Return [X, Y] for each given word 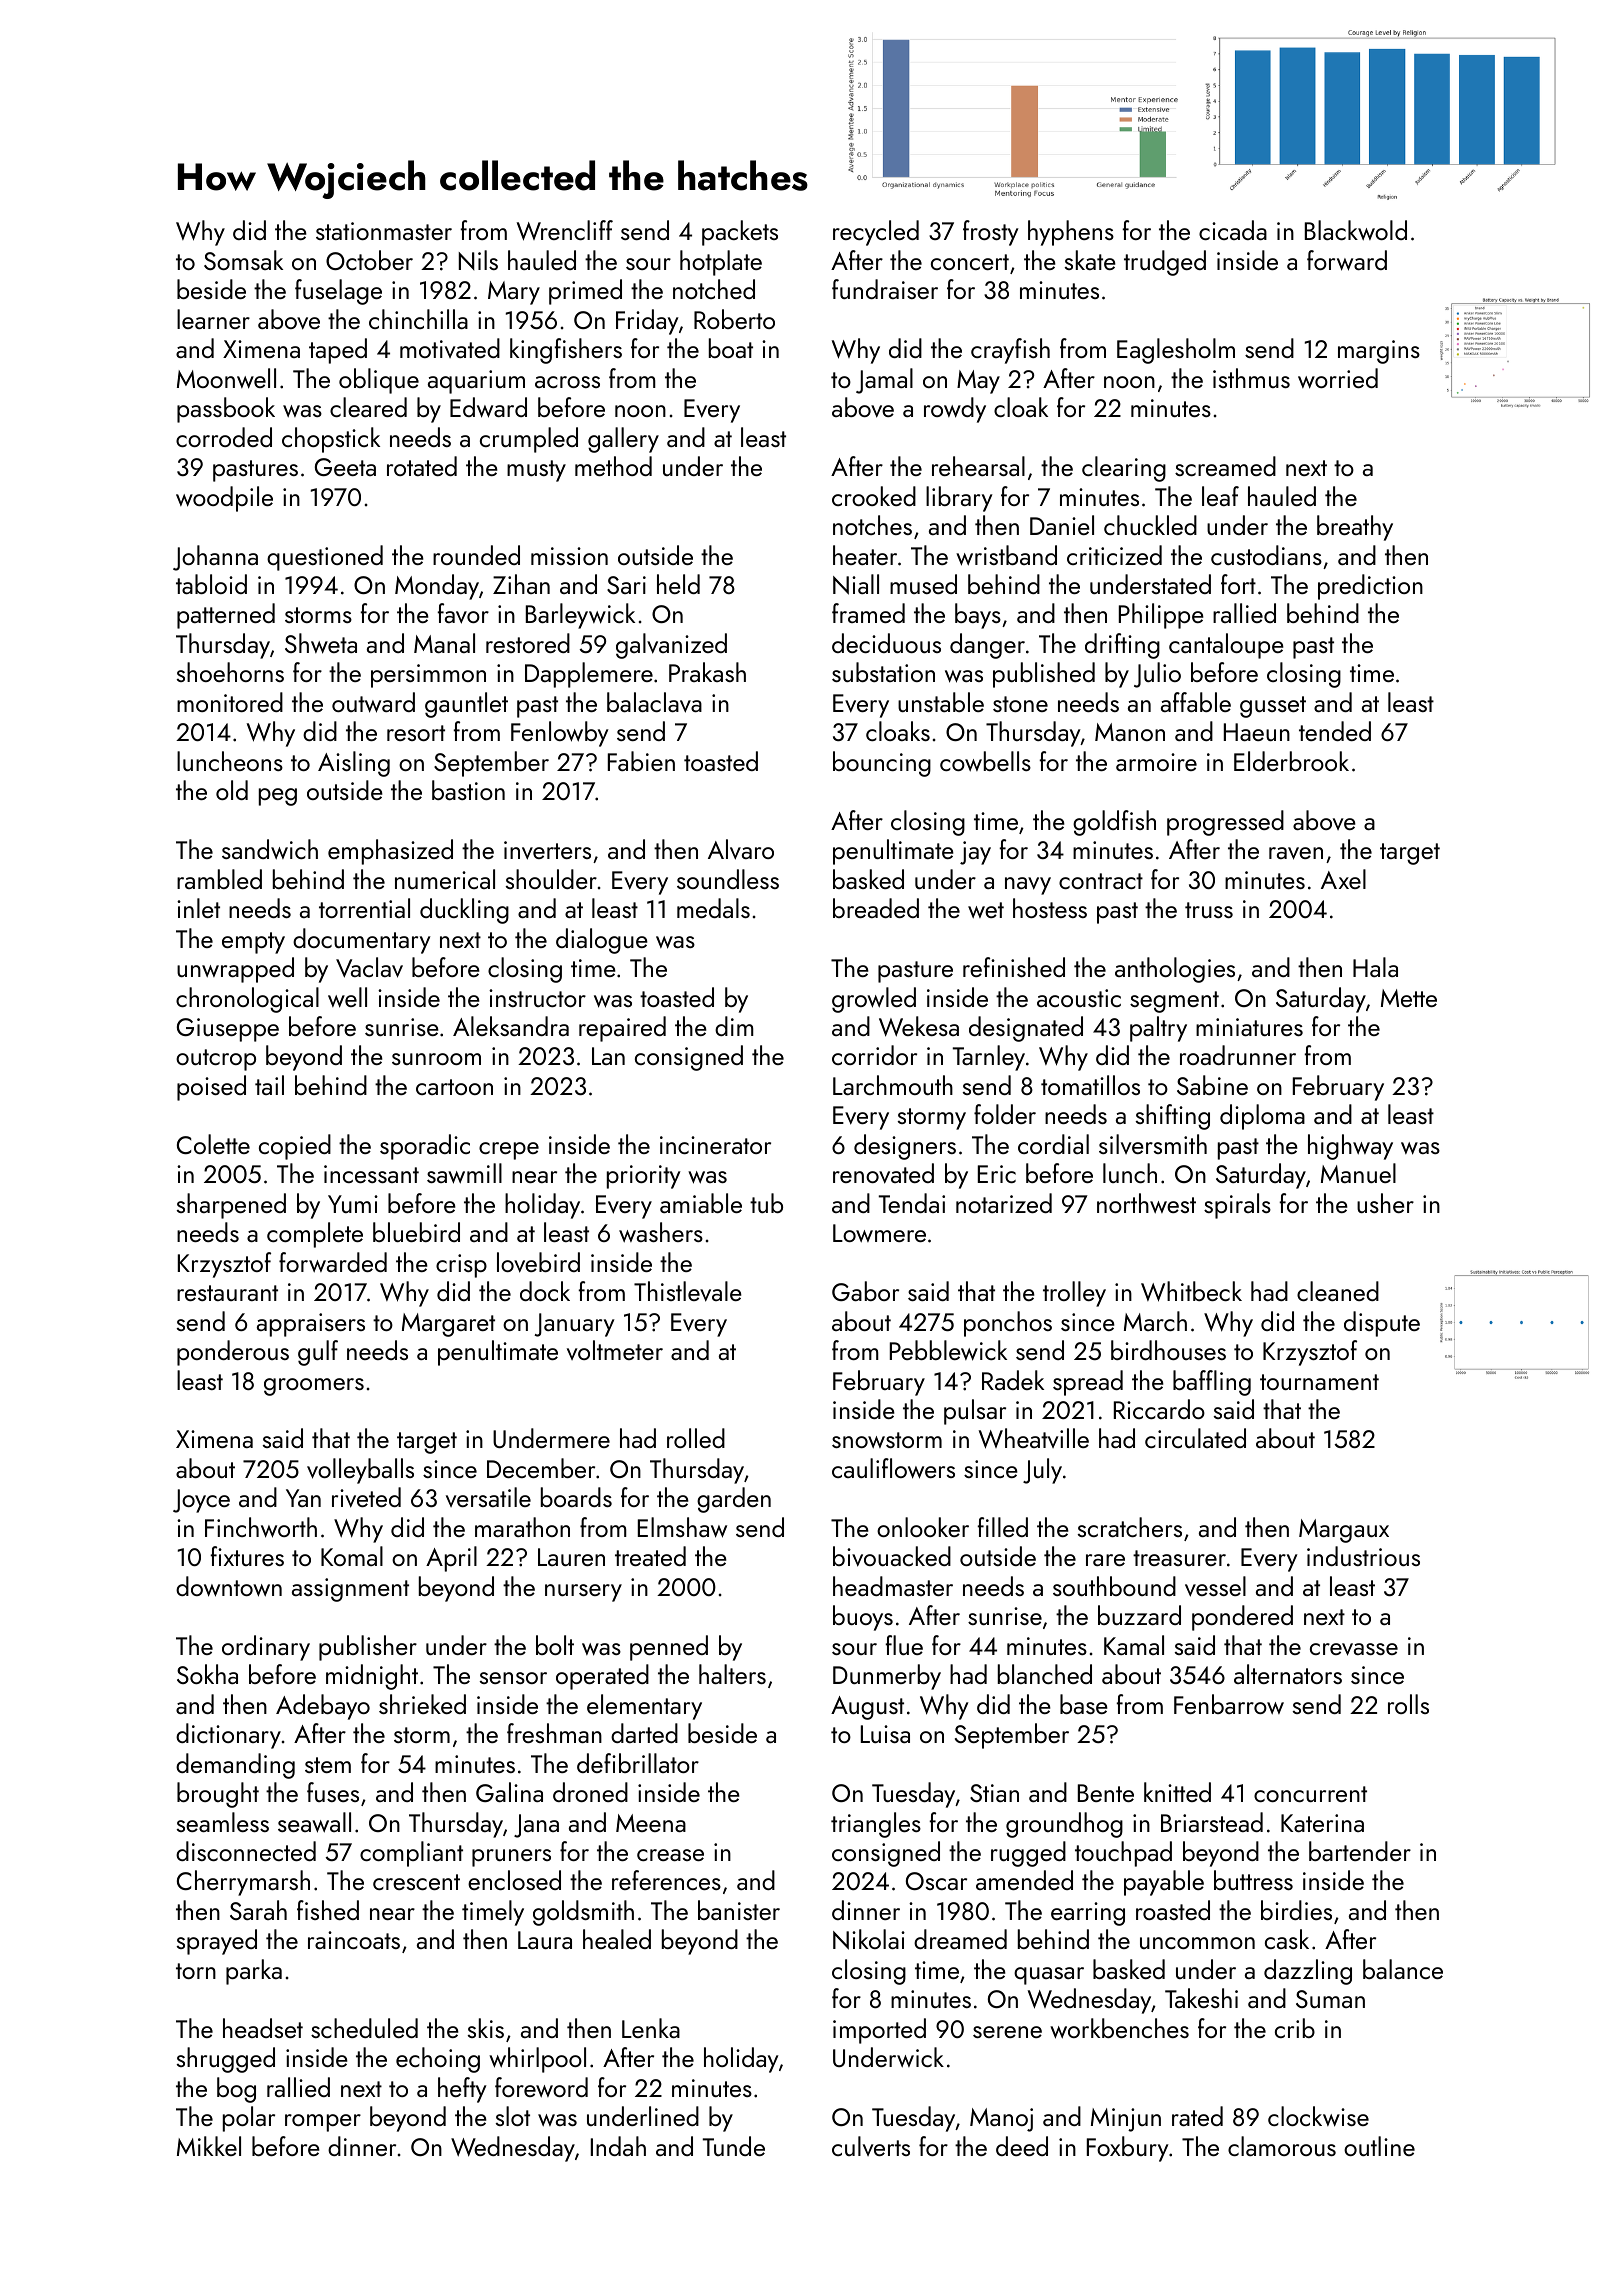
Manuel [1358, 1173]
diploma [1262, 1117]
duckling [464, 911]
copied [295, 1147]
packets [740, 233]
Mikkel [209, 2146]
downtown [229, 1586]
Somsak [243, 260]
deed [1022, 2146]
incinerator [715, 1145]
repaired [622, 1029]
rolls [1408, 1704]
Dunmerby [887, 1677]
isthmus [1251, 378]
